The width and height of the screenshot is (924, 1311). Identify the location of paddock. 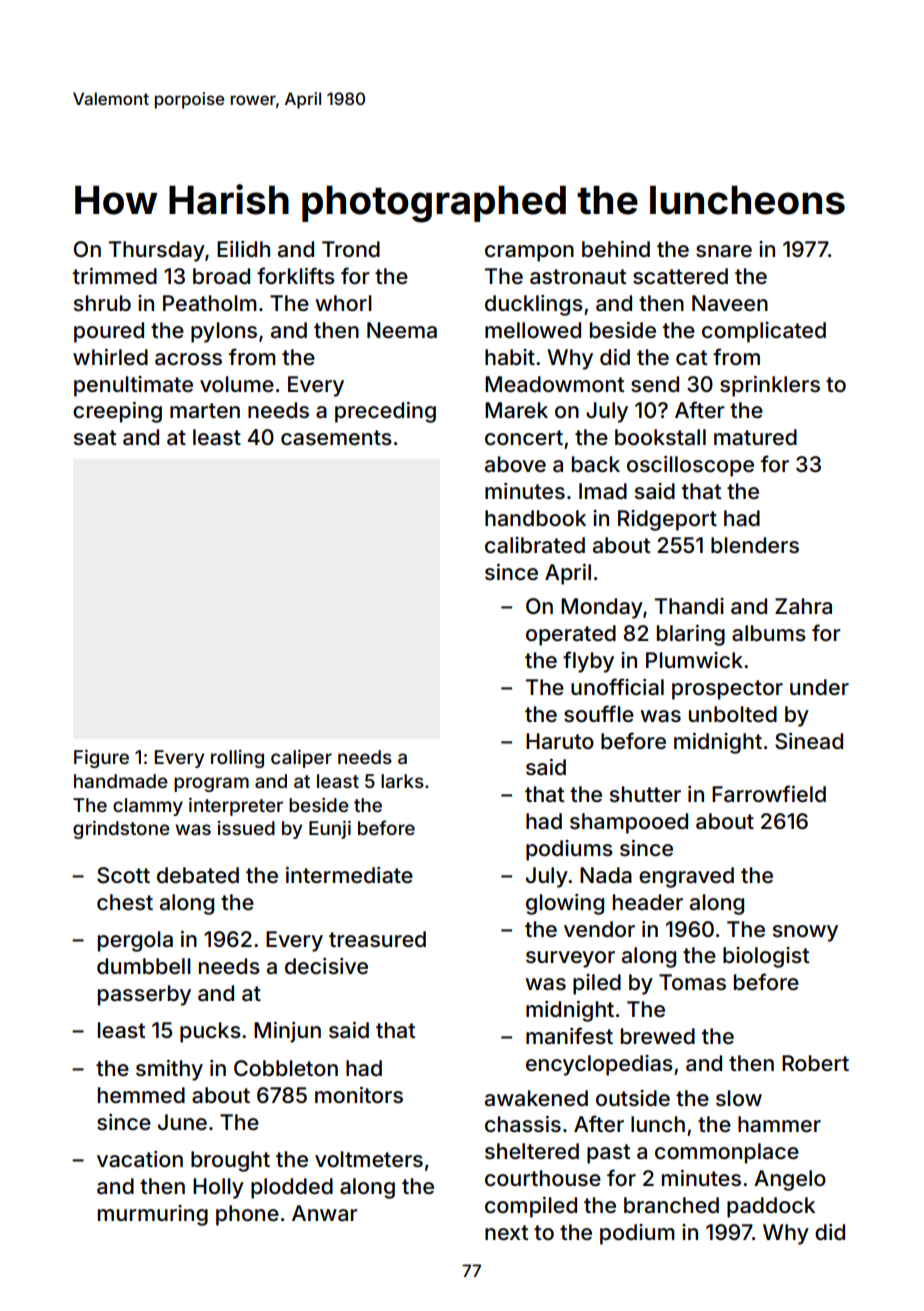
(771, 1207).
